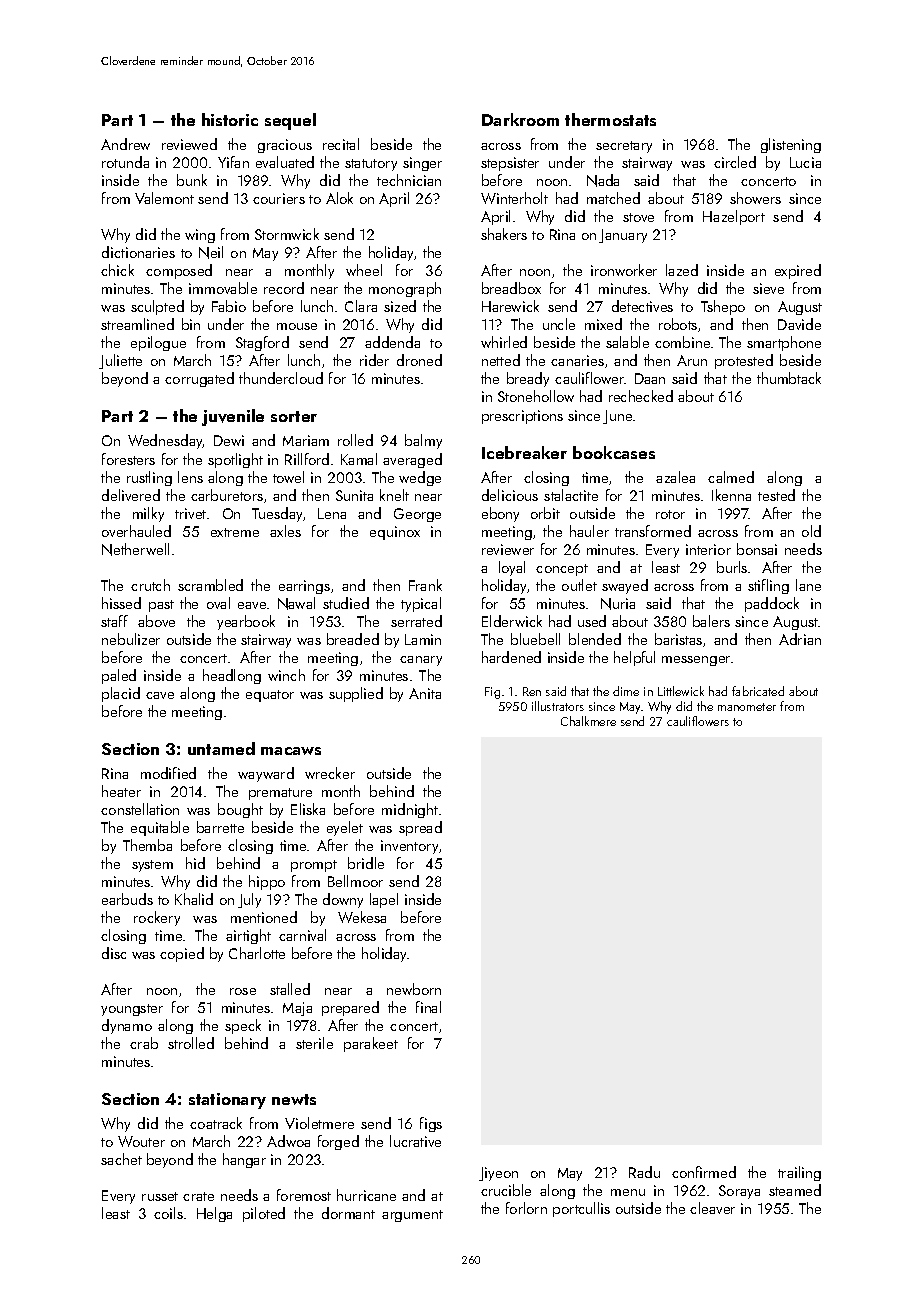  I want to click on historic, so click(230, 119).
